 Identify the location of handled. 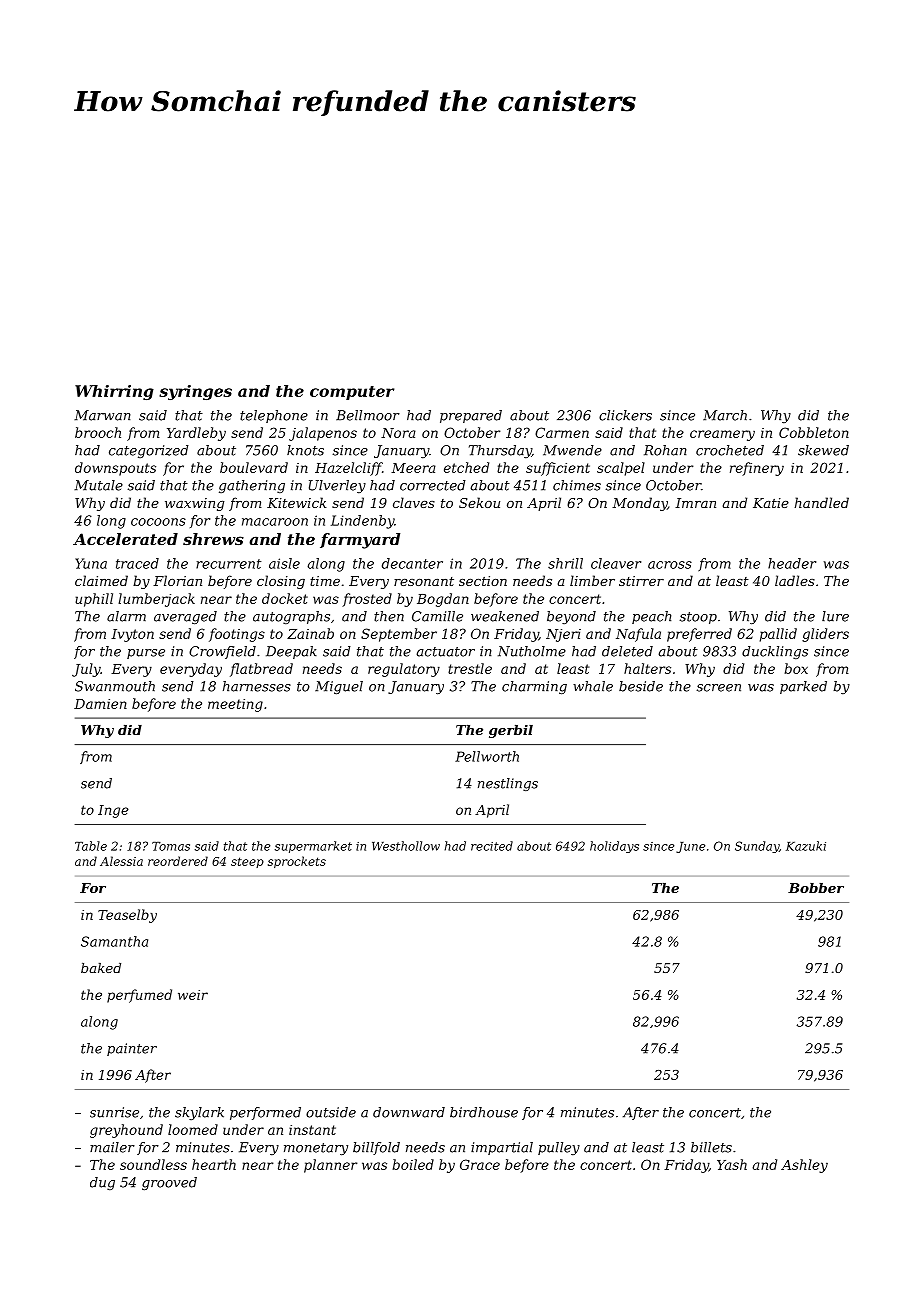
(822, 502).
